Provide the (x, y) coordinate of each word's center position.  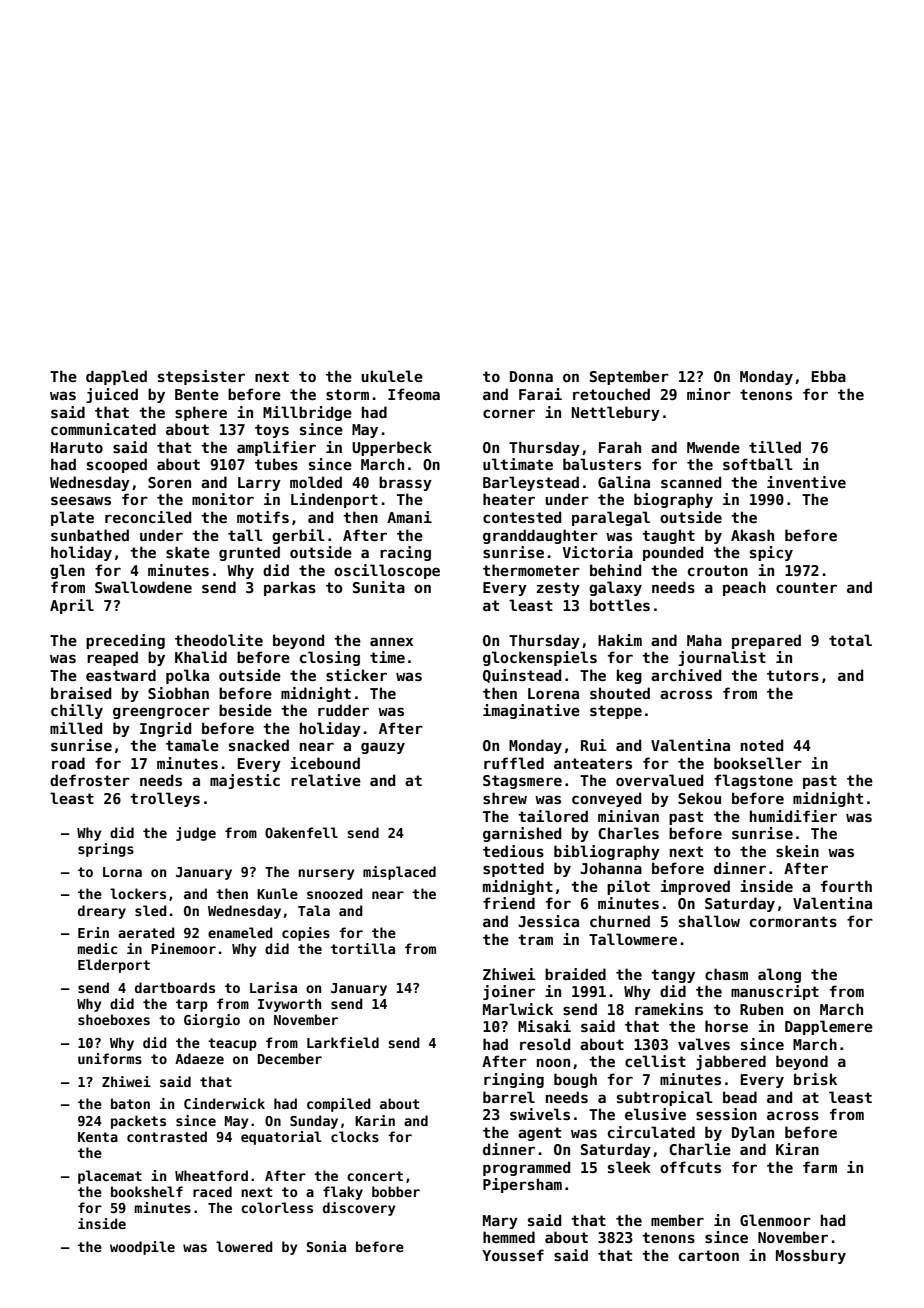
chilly (77, 711)
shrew (505, 798)
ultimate (518, 464)
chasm (726, 974)
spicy (771, 553)
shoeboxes (114, 1019)
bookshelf (147, 1191)
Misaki (544, 1026)
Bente (197, 394)
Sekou (699, 798)
